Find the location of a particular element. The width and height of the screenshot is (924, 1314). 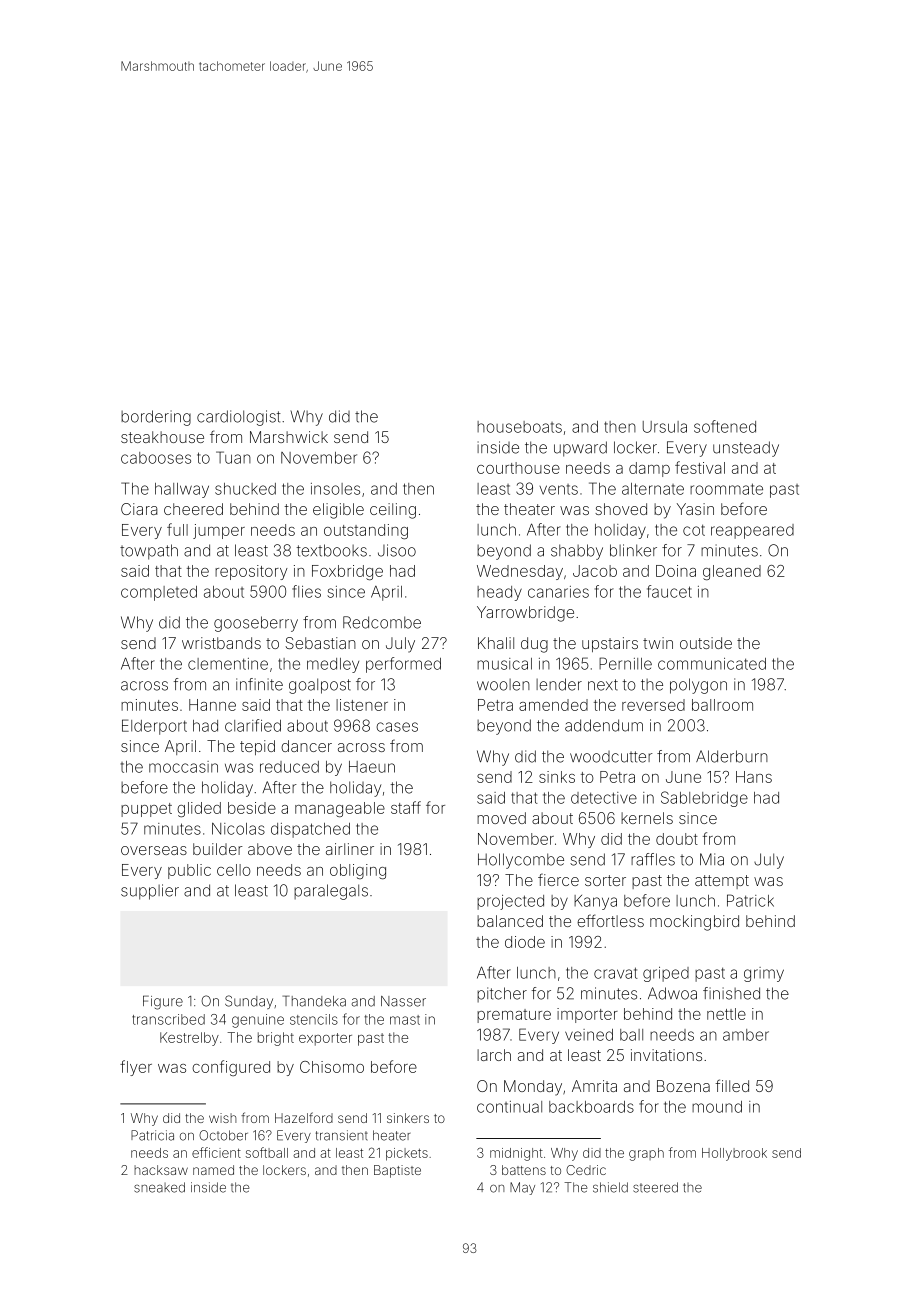

Redcombe is located at coordinates (382, 622).
